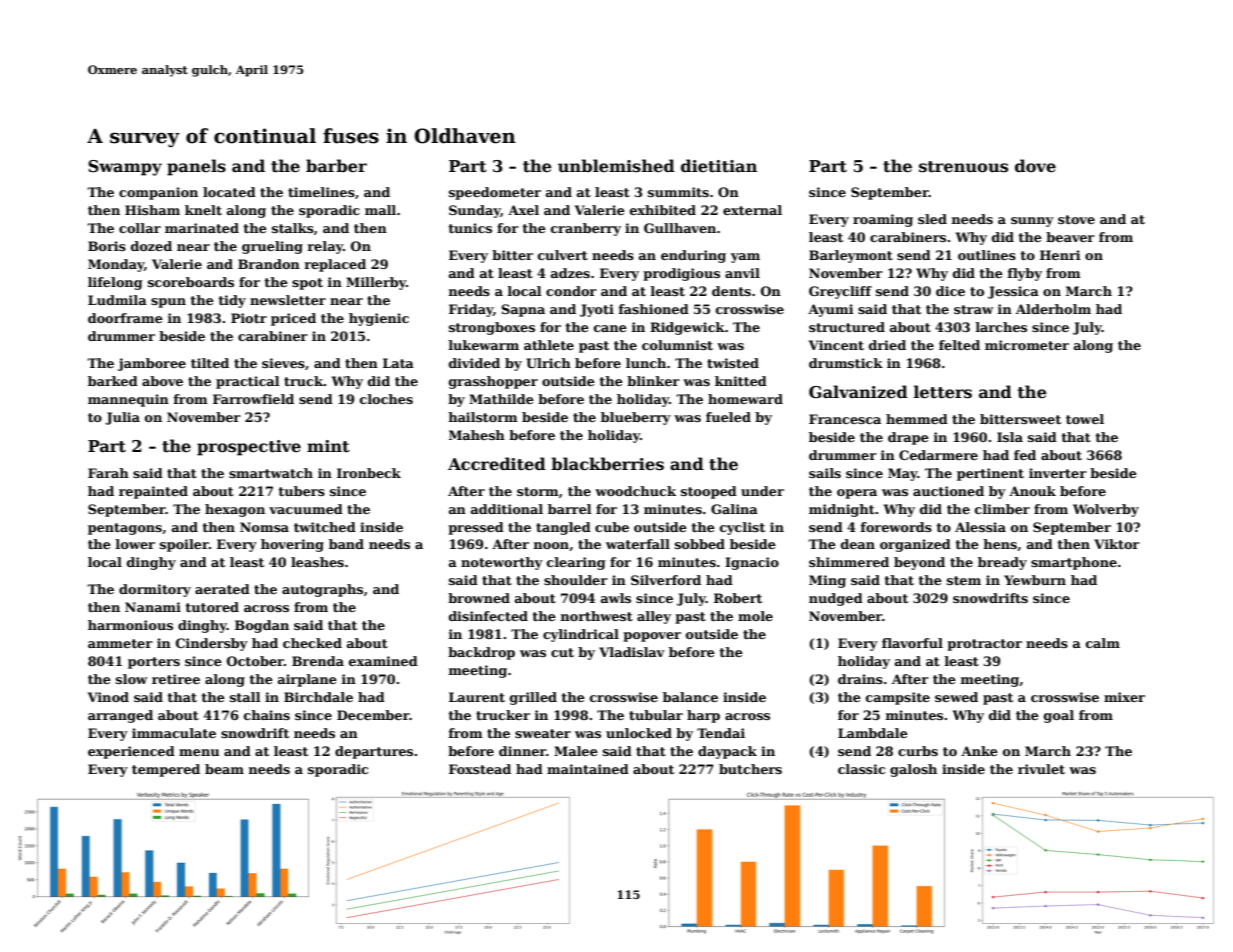 The width and height of the image is (1233, 952). Describe the element at coordinates (1035, 166) in the image. I see `dove` at that location.
